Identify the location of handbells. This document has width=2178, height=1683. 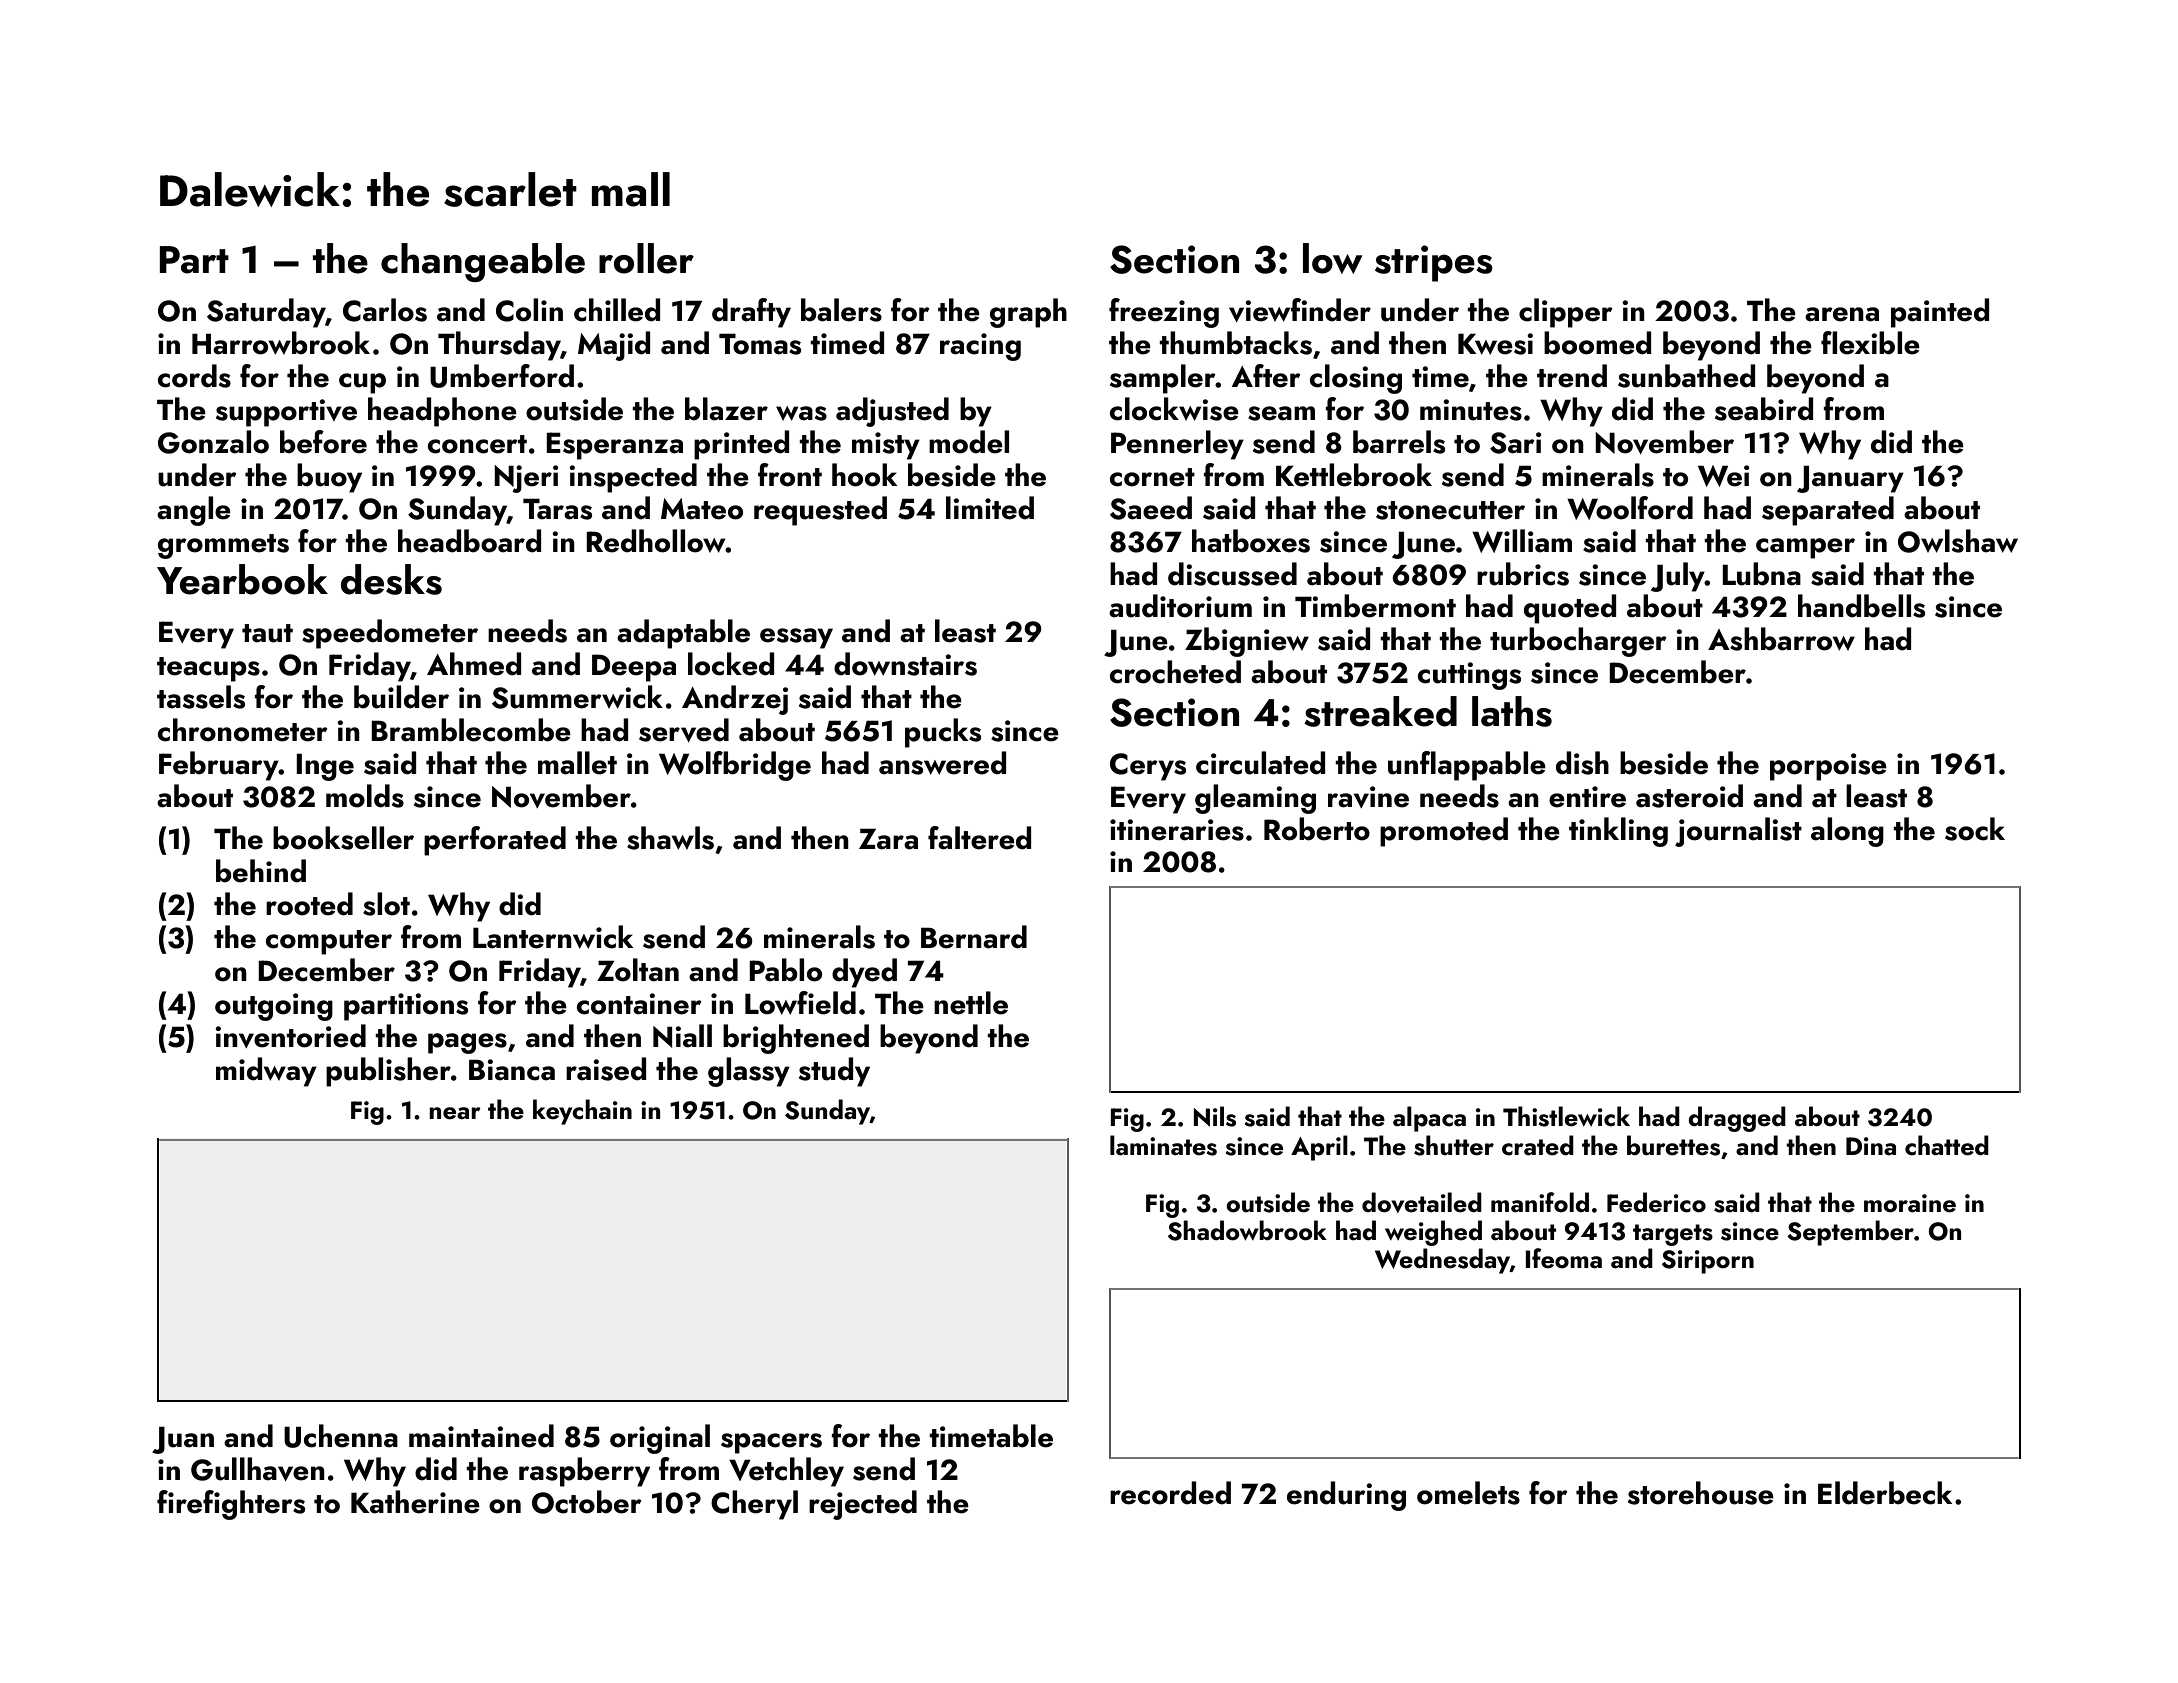
(1861, 606).
